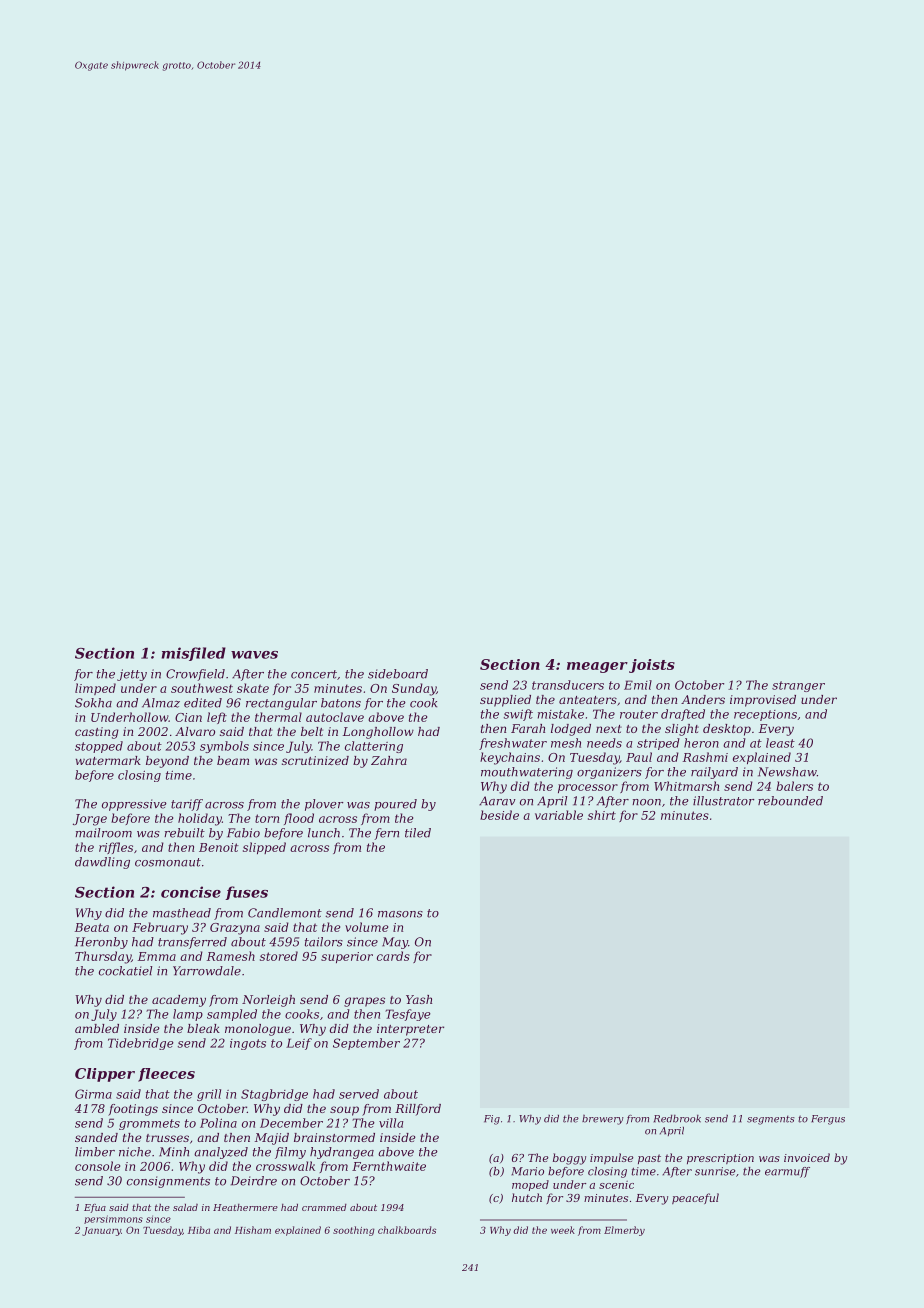 Image resolution: width=924 pixels, height=1308 pixels. What do you see at coordinates (221, 1153) in the image?
I see `analyzed` at bounding box center [221, 1153].
